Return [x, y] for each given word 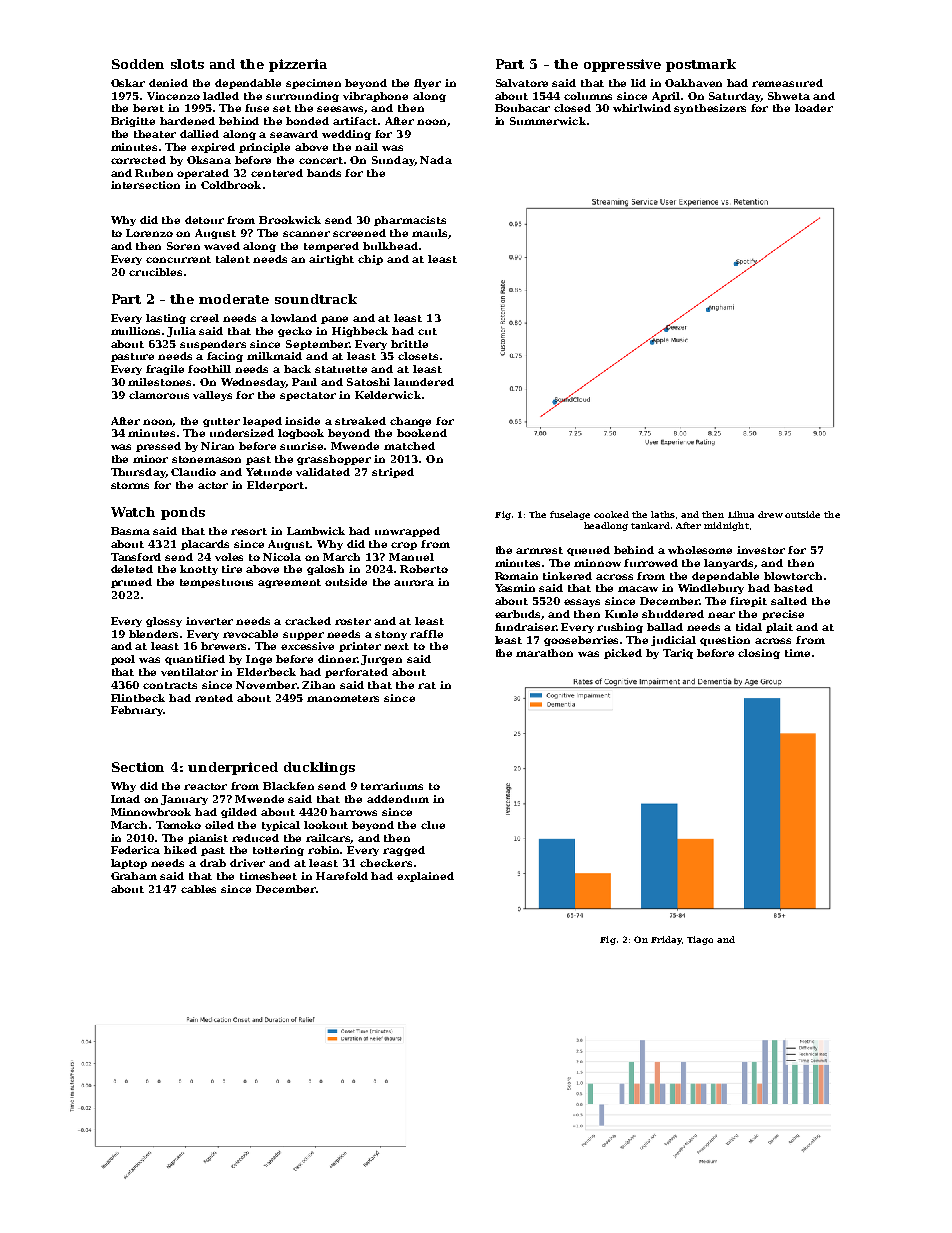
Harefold [342, 876]
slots [187, 64]
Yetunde [269, 472]
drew [770, 514]
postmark [701, 65]
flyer [427, 84]
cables [198, 889]
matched [409, 446]
